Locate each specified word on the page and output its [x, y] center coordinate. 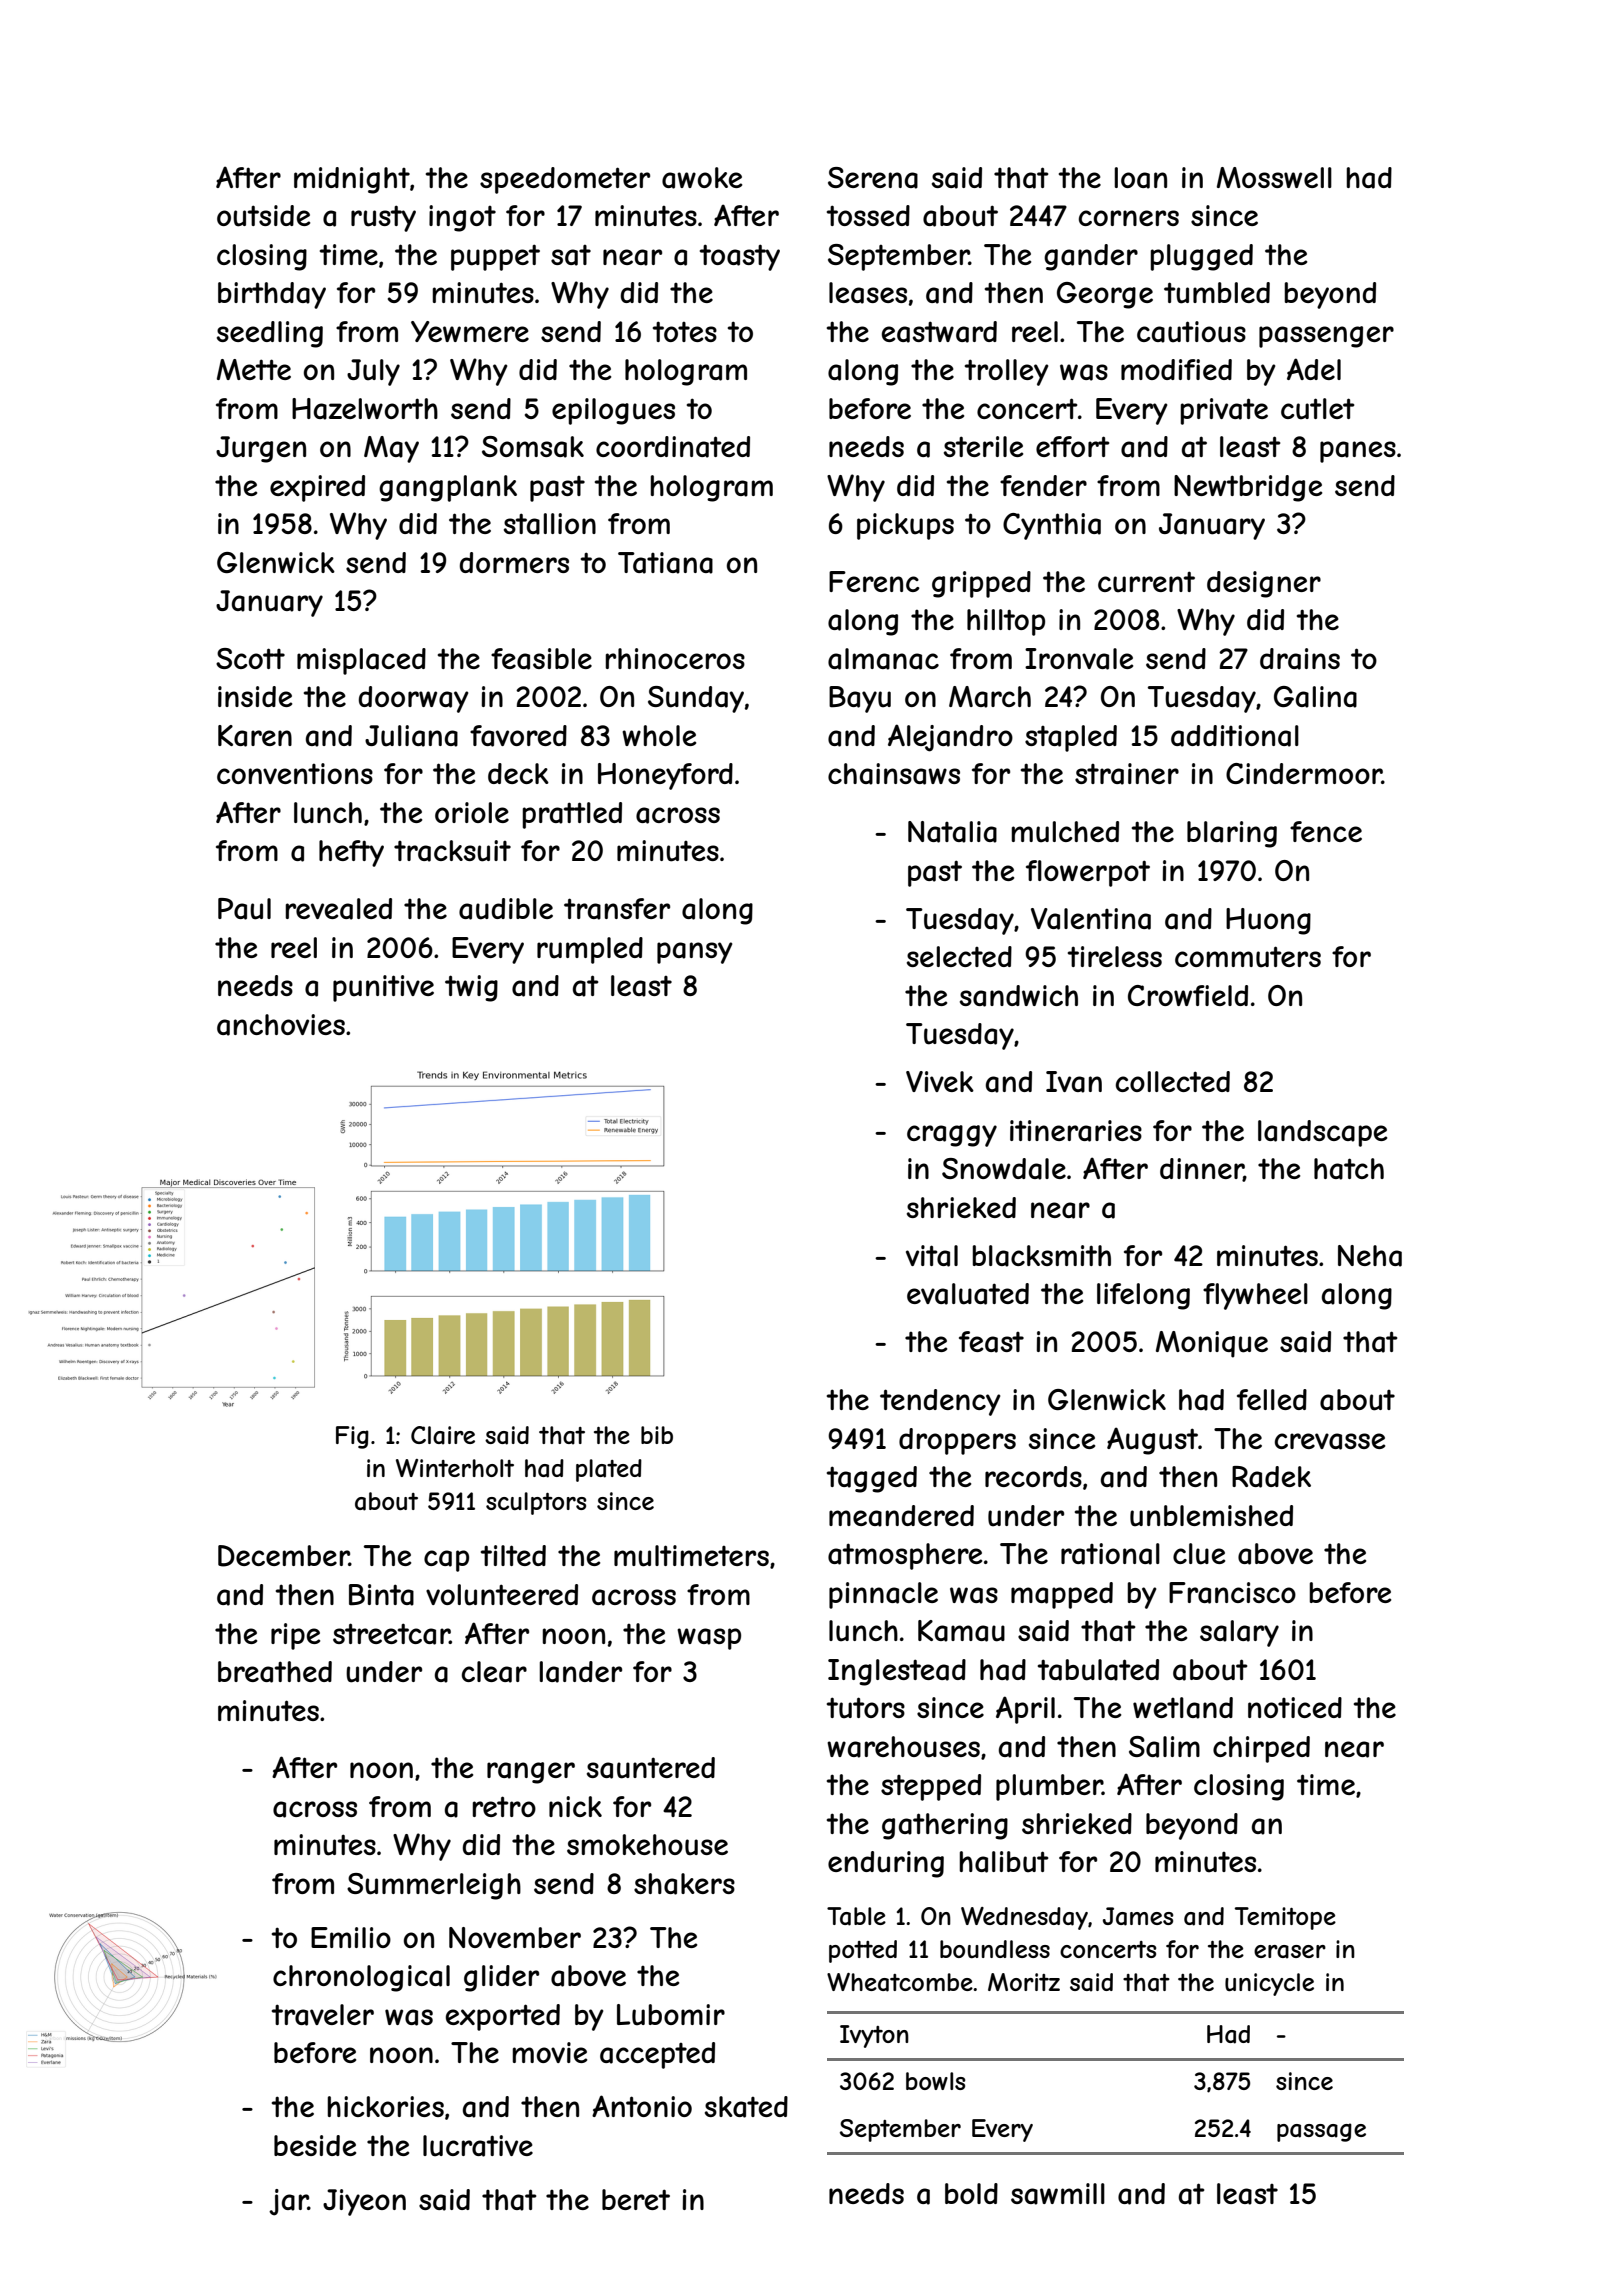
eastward [939, 332]
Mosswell [1274, 177]
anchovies [281, 1025]
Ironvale [1079, 659]
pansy [694, 953]
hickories [386, 2106]
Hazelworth [365, 409]
